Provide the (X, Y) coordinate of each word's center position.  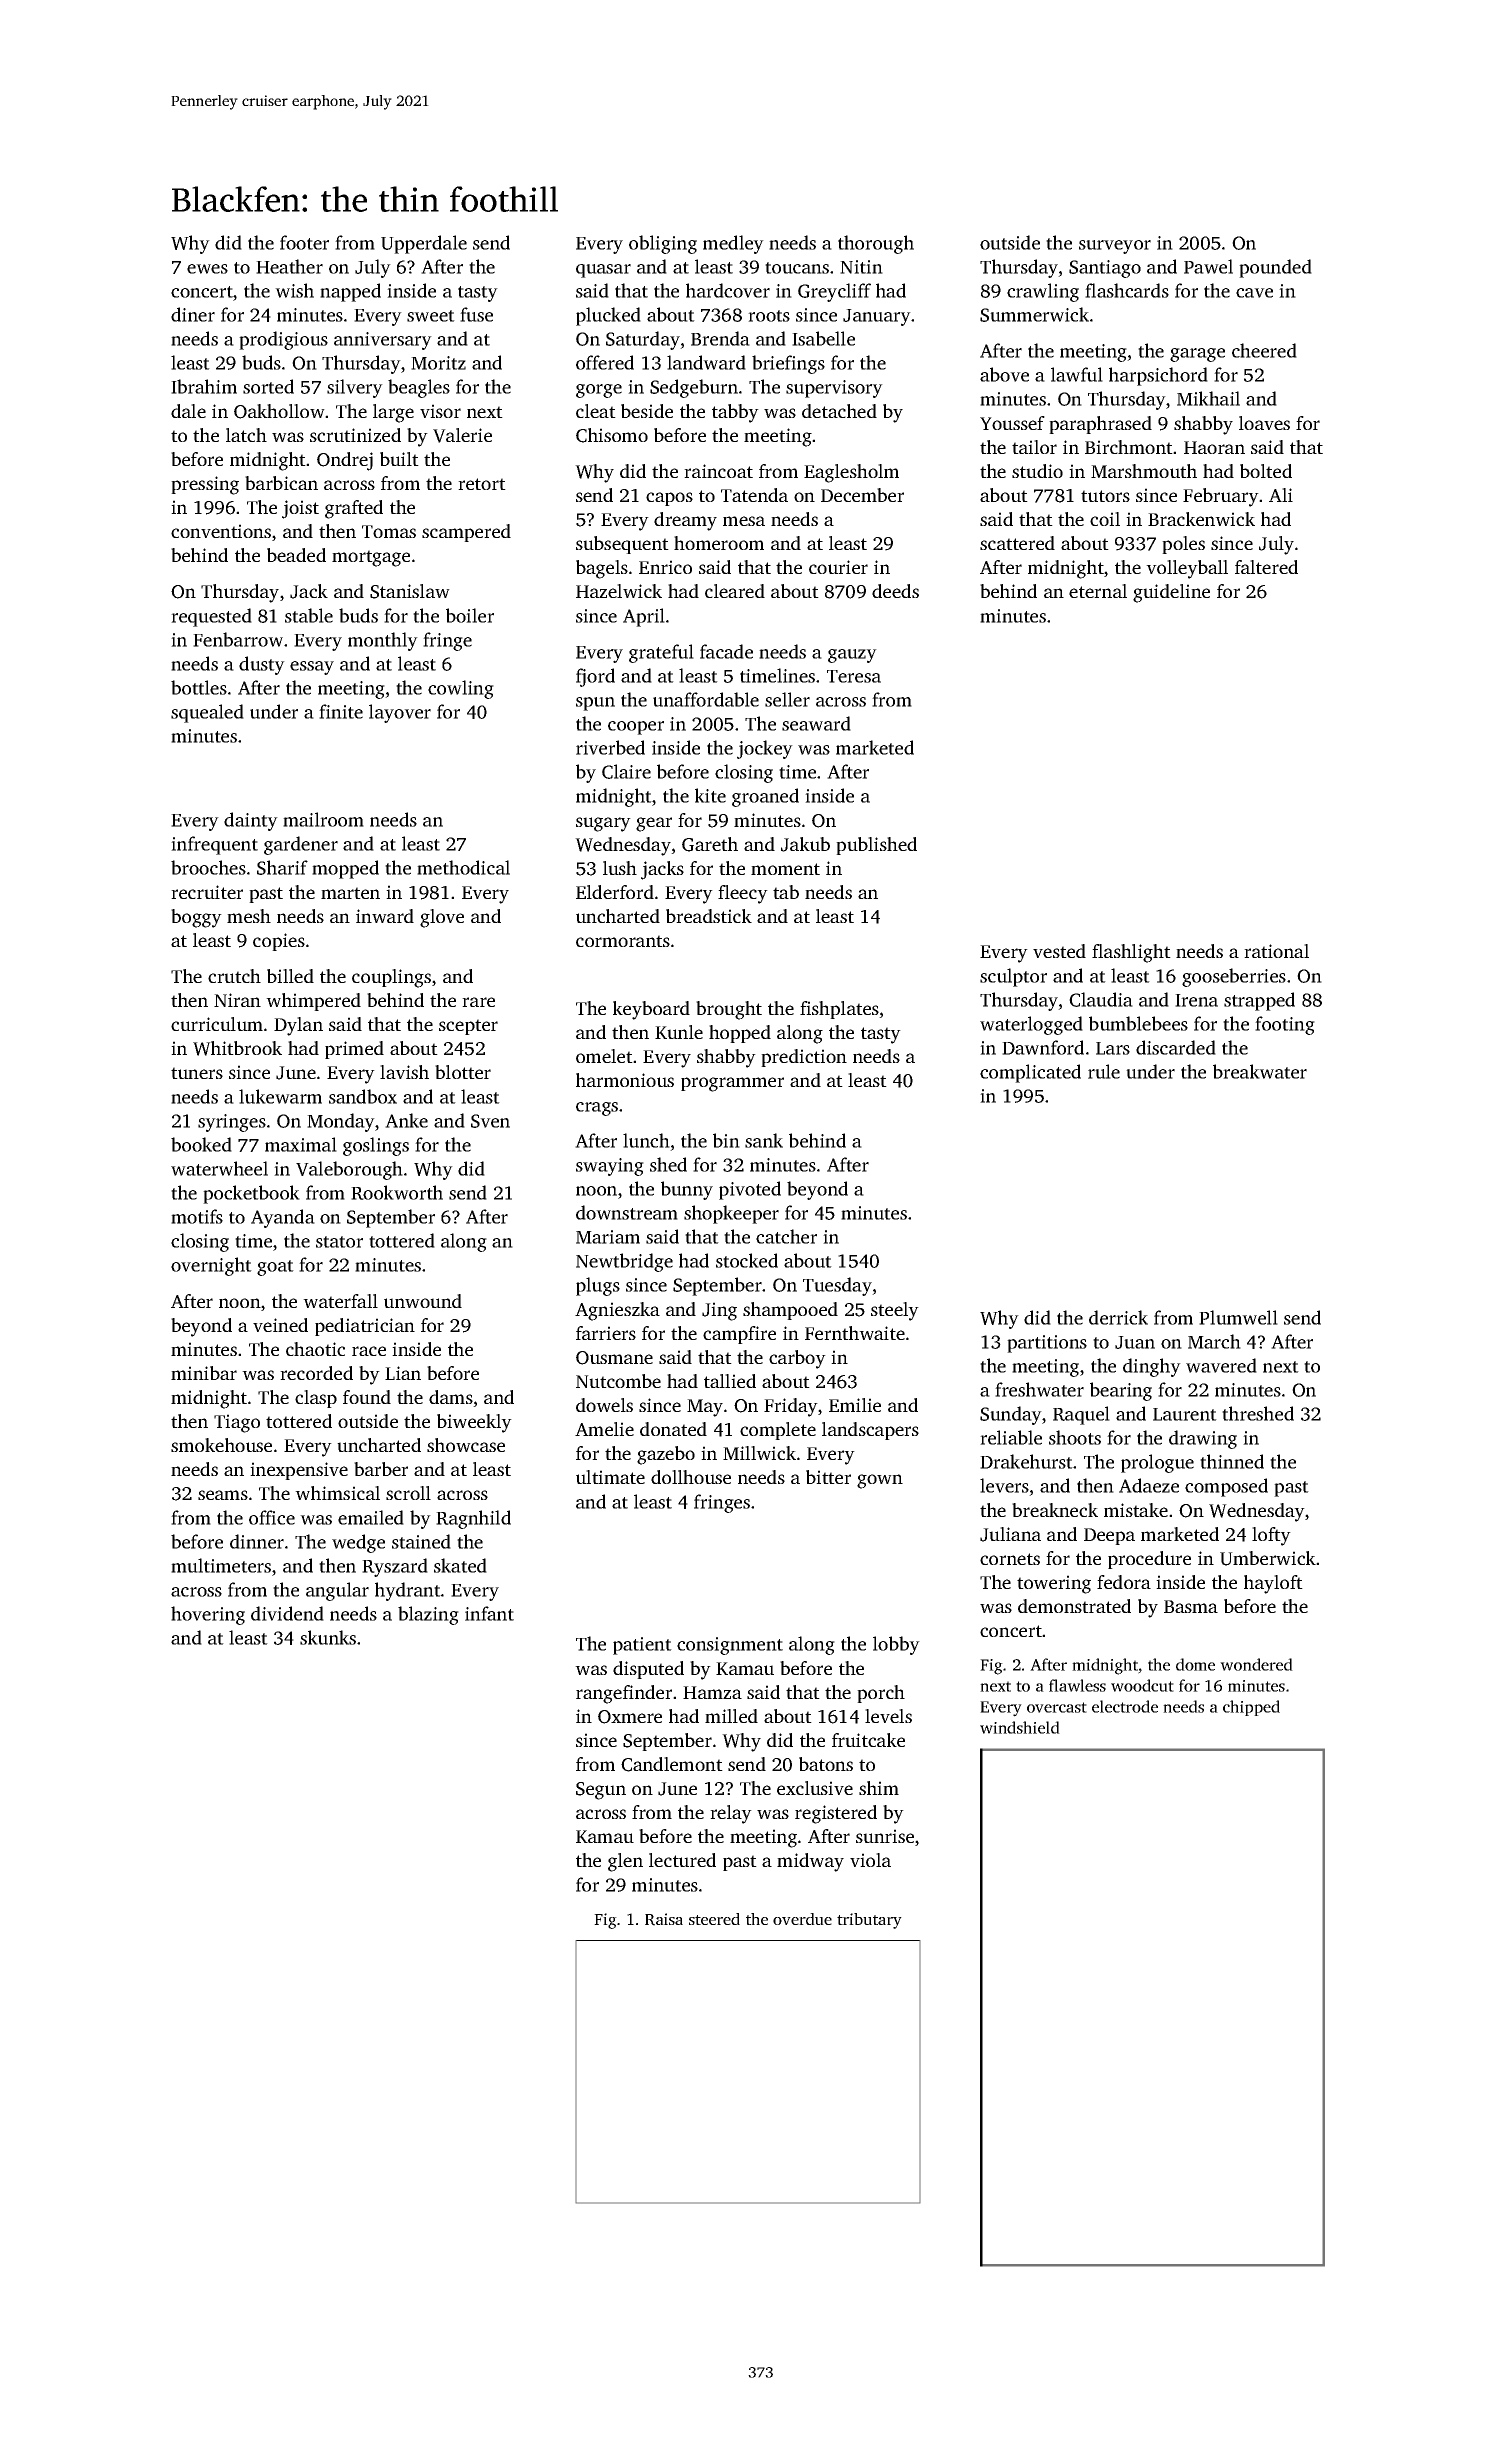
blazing (428, 1615)
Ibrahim (204, 386)
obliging (663, 244)
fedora (1124, 1582)
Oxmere (630, 1717)
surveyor (1115, 247)
